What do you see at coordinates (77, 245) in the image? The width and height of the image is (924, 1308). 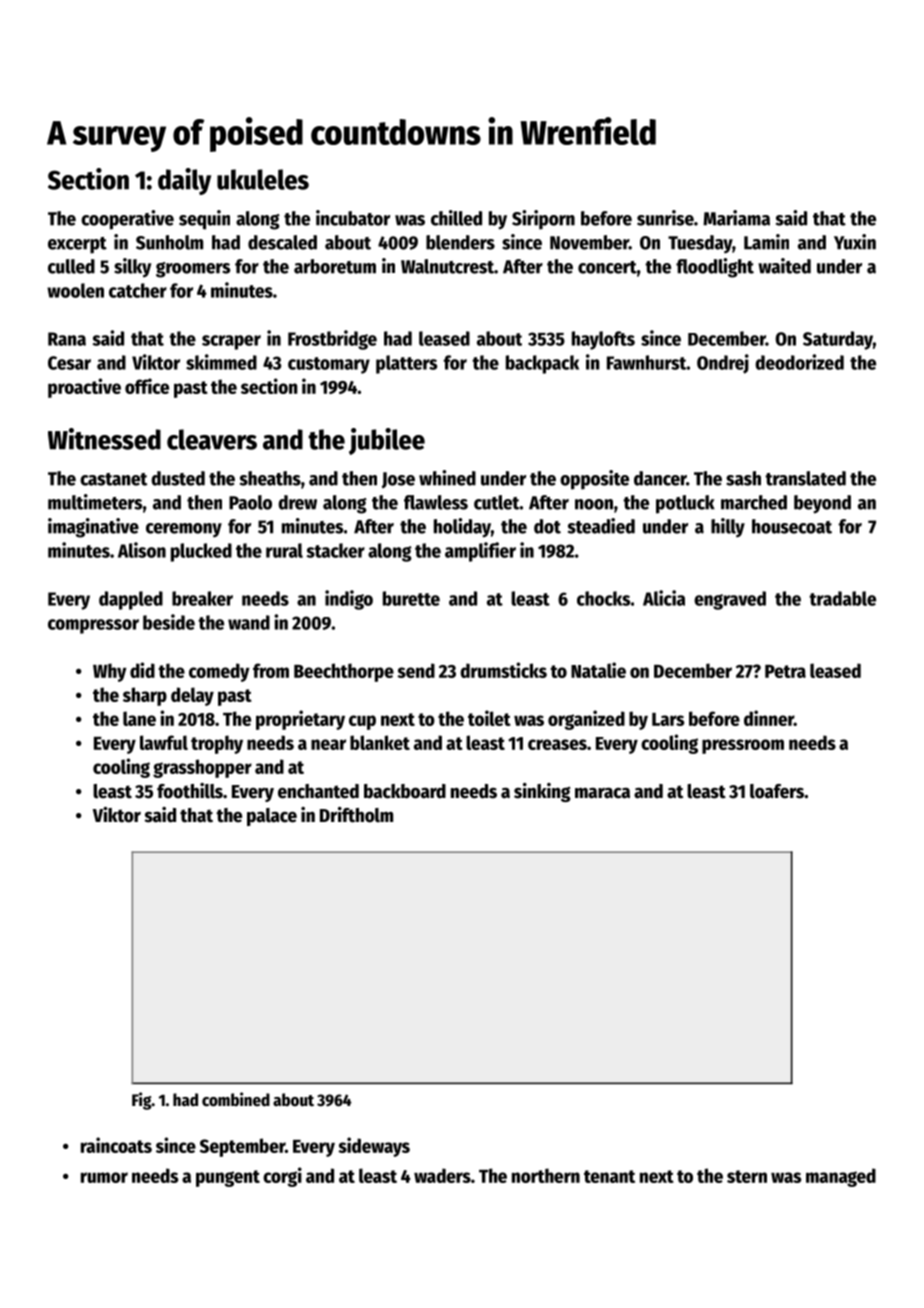 I see `excerpt` at bounding box center [77, 245].
